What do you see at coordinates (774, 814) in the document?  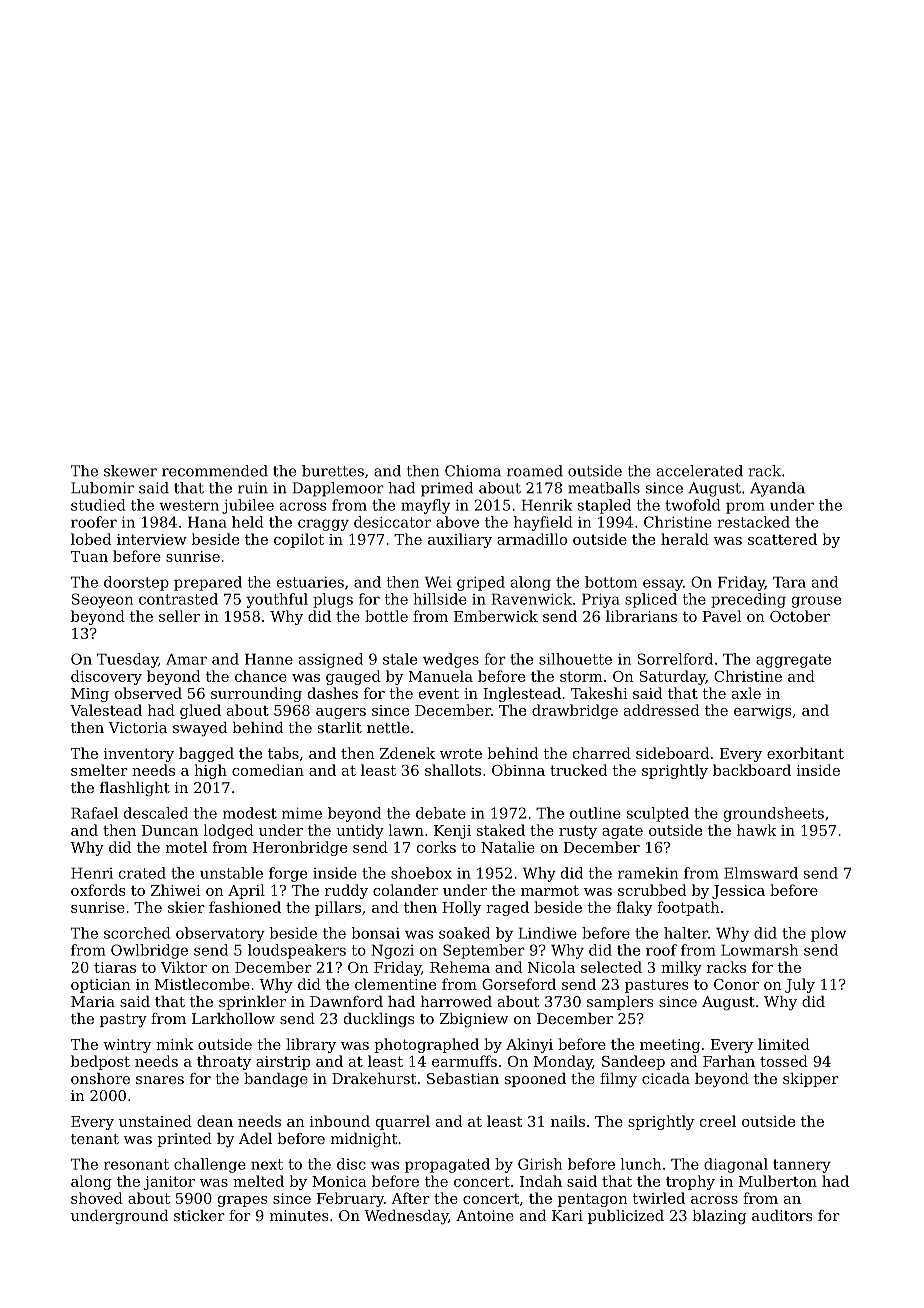 I see `groundsheets` at bounding box center [774, 814].
